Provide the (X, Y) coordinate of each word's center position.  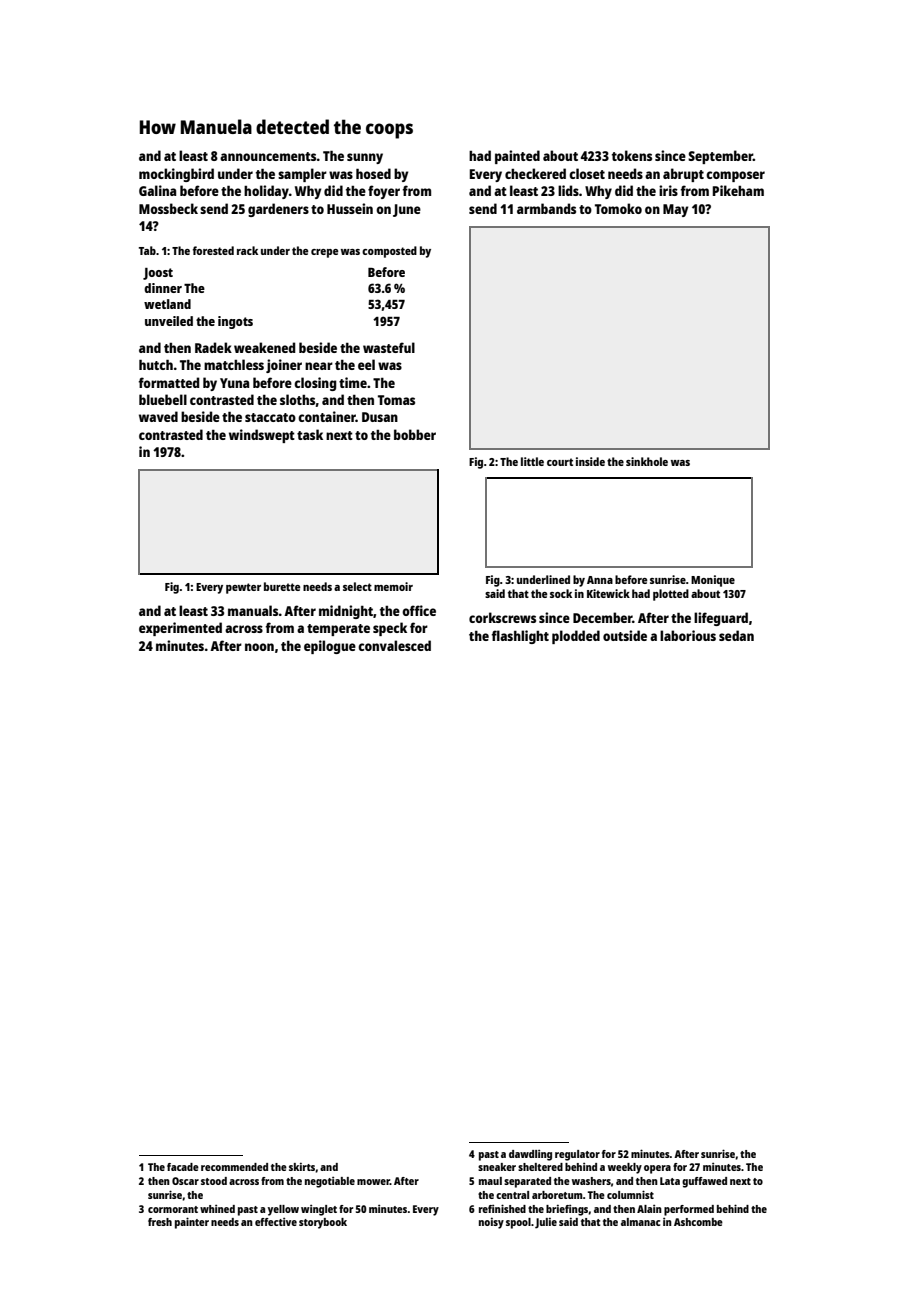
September (720, 157)
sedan (736, 635)
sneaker (497, 1167)
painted (517, 157)
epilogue (330, 647)
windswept (262, 436)
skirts (302, 1167)
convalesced (394, 645)
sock (561, 593)
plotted (671, 595)
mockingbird (176, 175)
